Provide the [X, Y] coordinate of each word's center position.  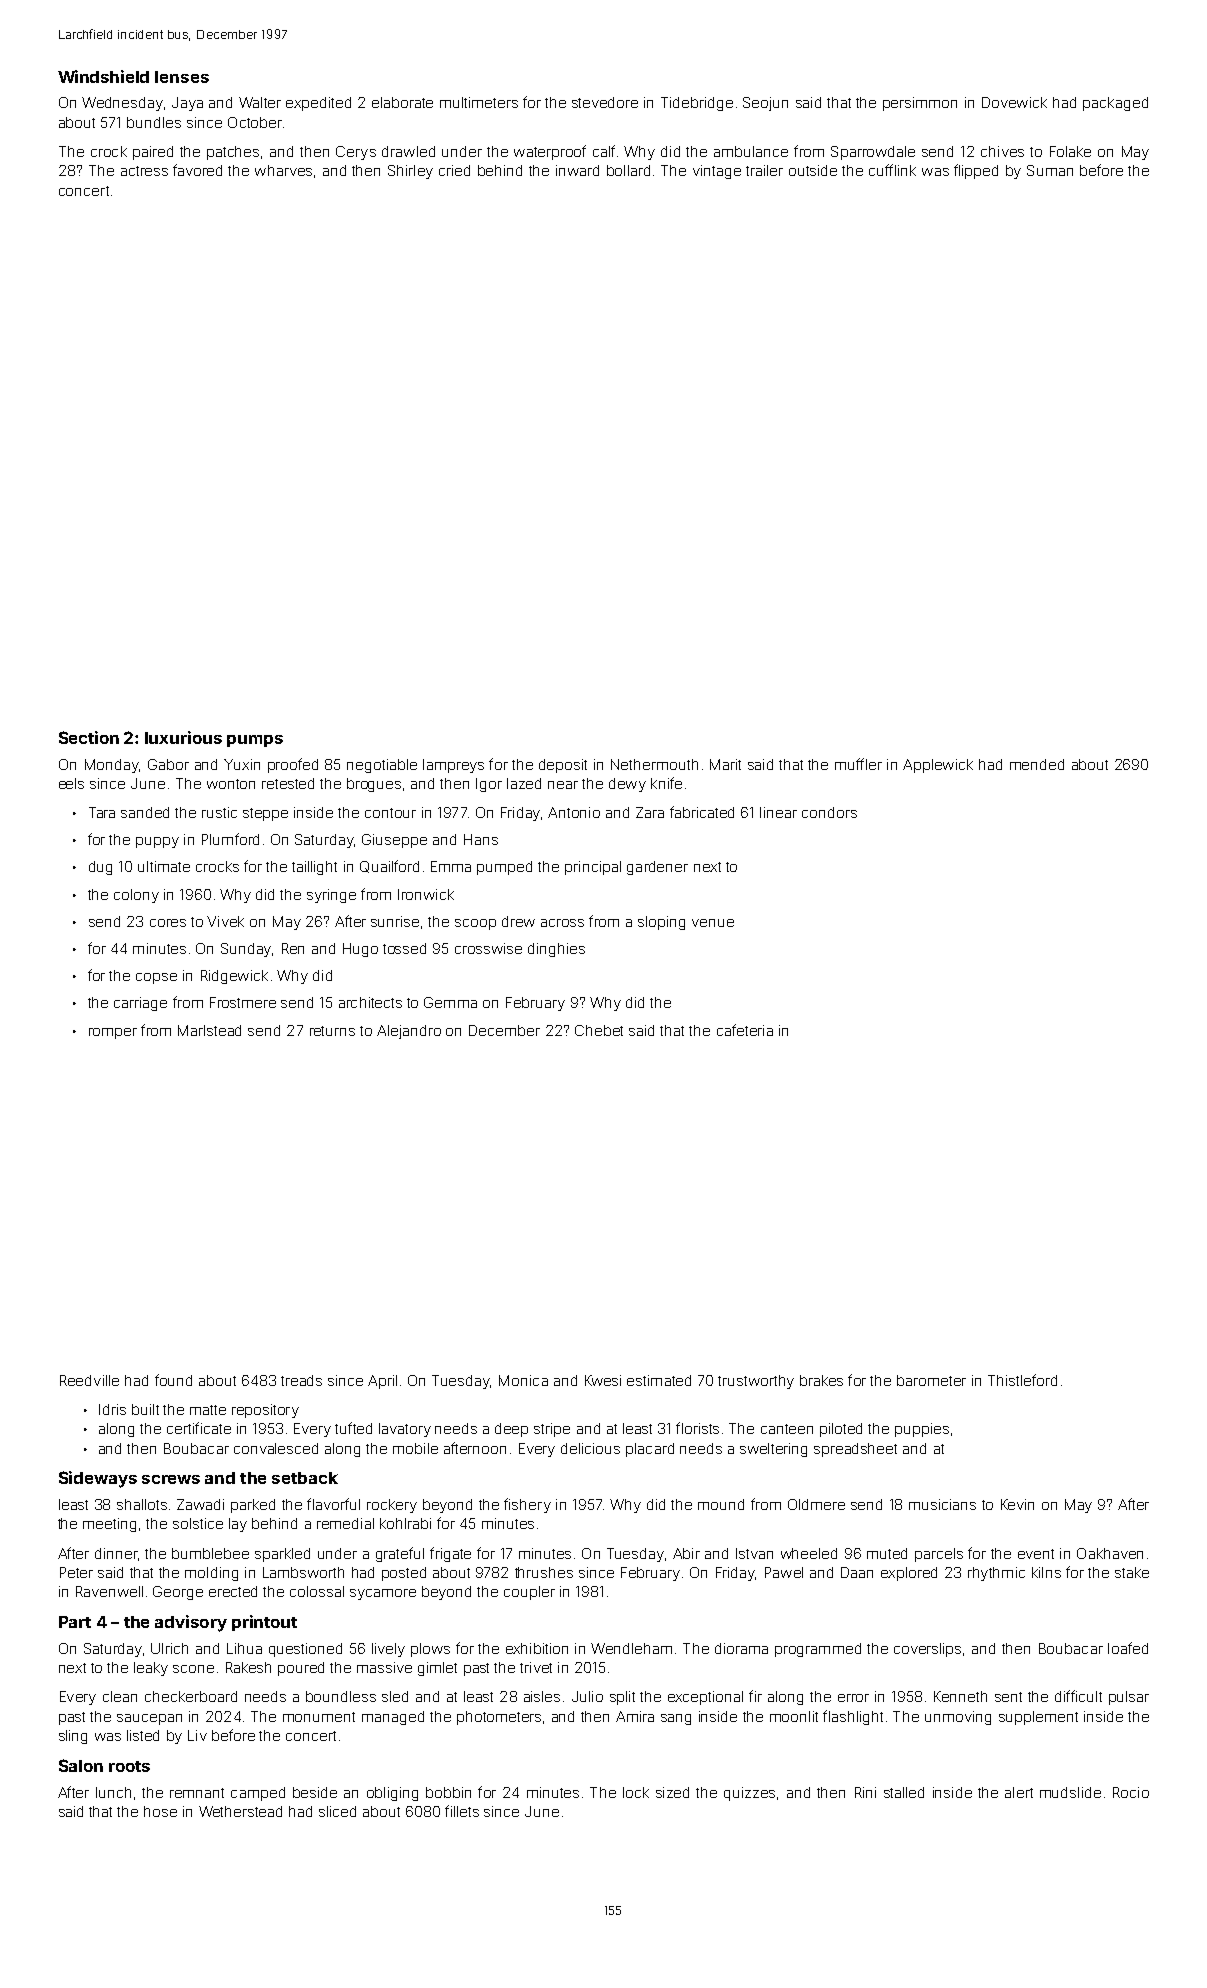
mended [1037, 764]
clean [120, 1696]
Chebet [599, 1030]
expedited [318, 104]
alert [1019, 1792]
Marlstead [209, 1030]
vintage [717, 172]
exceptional [705, 1698]
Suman [1050, 170]
